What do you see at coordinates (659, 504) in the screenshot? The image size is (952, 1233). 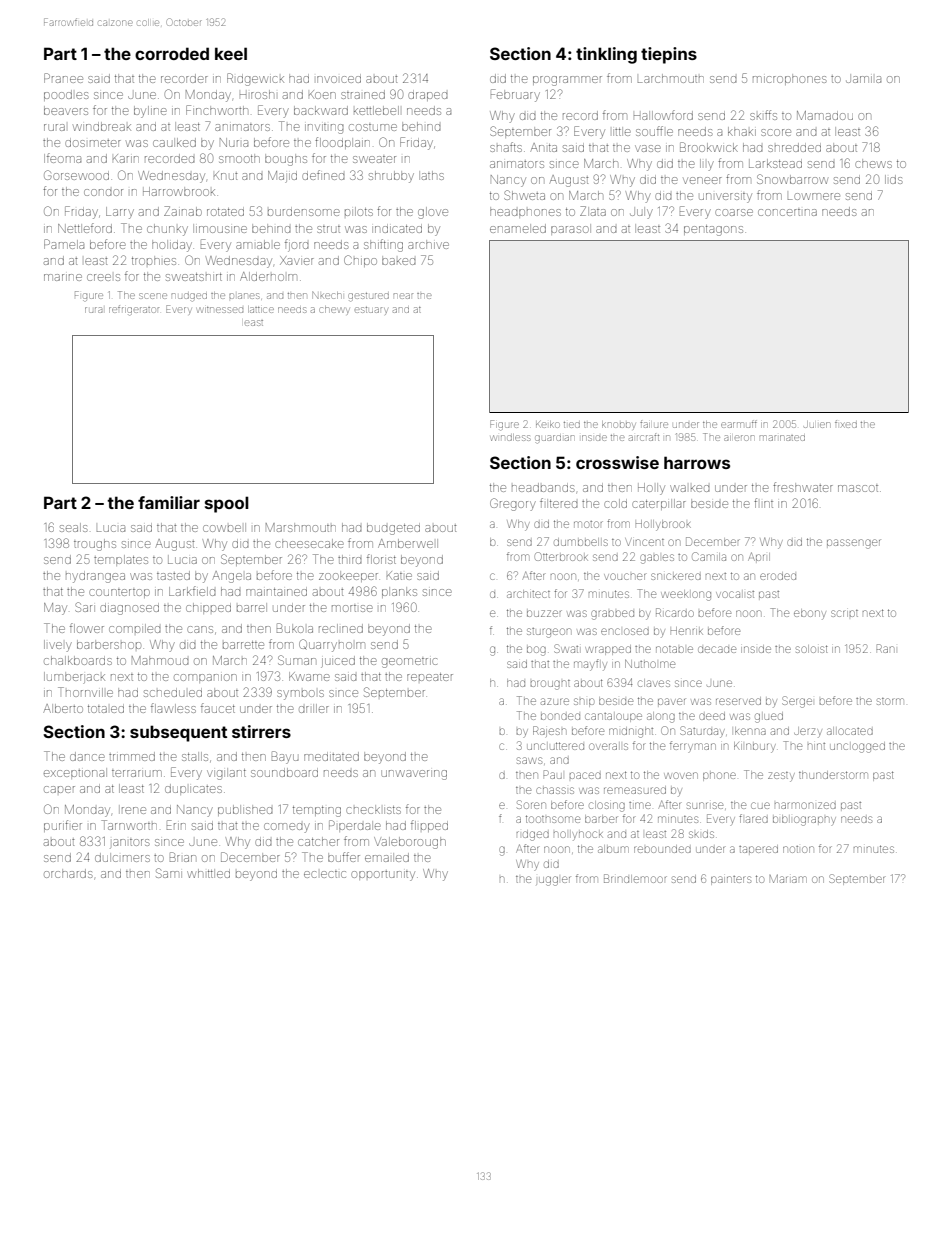 I see `caterpillar` at bounding box center [659, 504].
